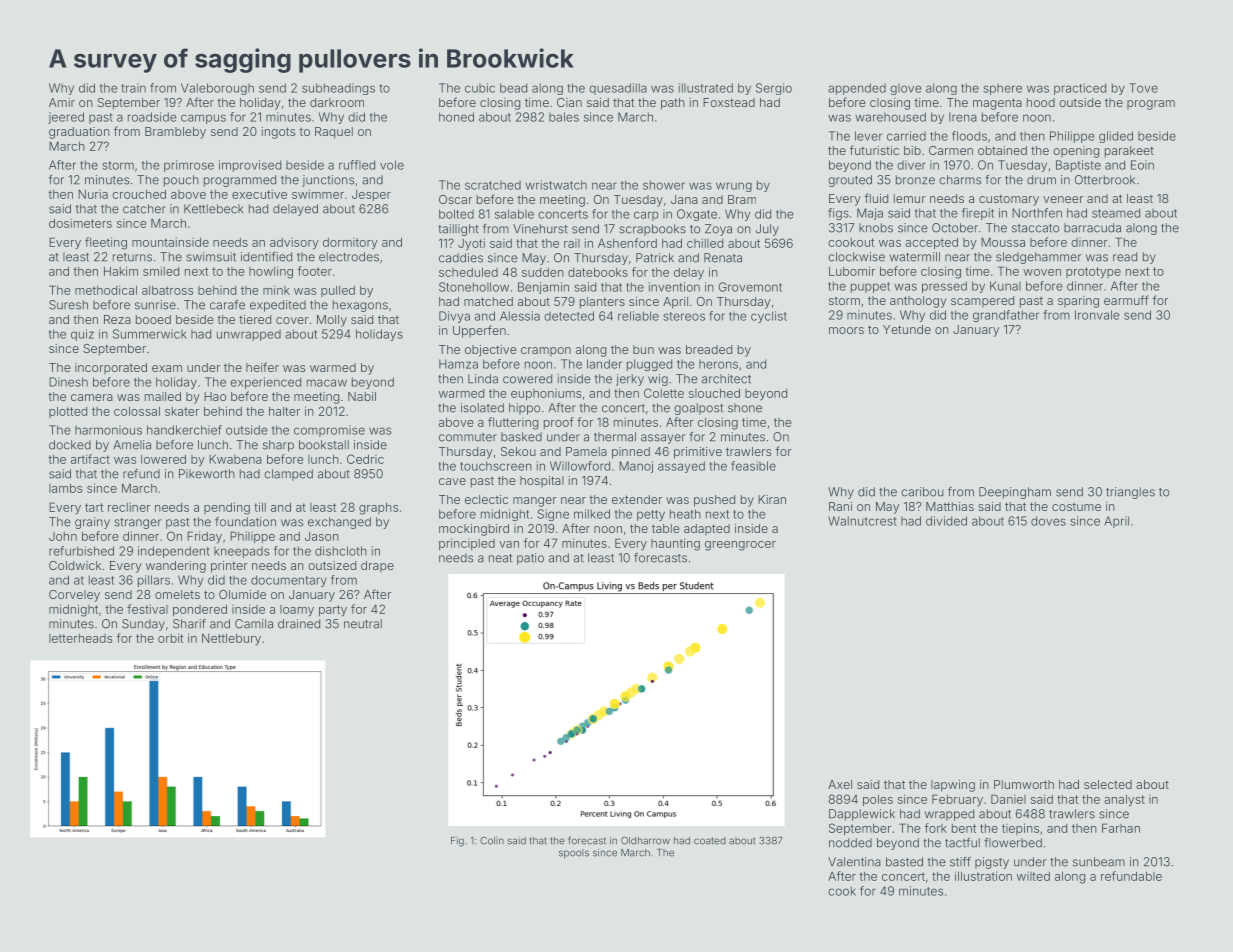 The image size is (1233, 952). I want to click on illustration, so click(983, 876).
